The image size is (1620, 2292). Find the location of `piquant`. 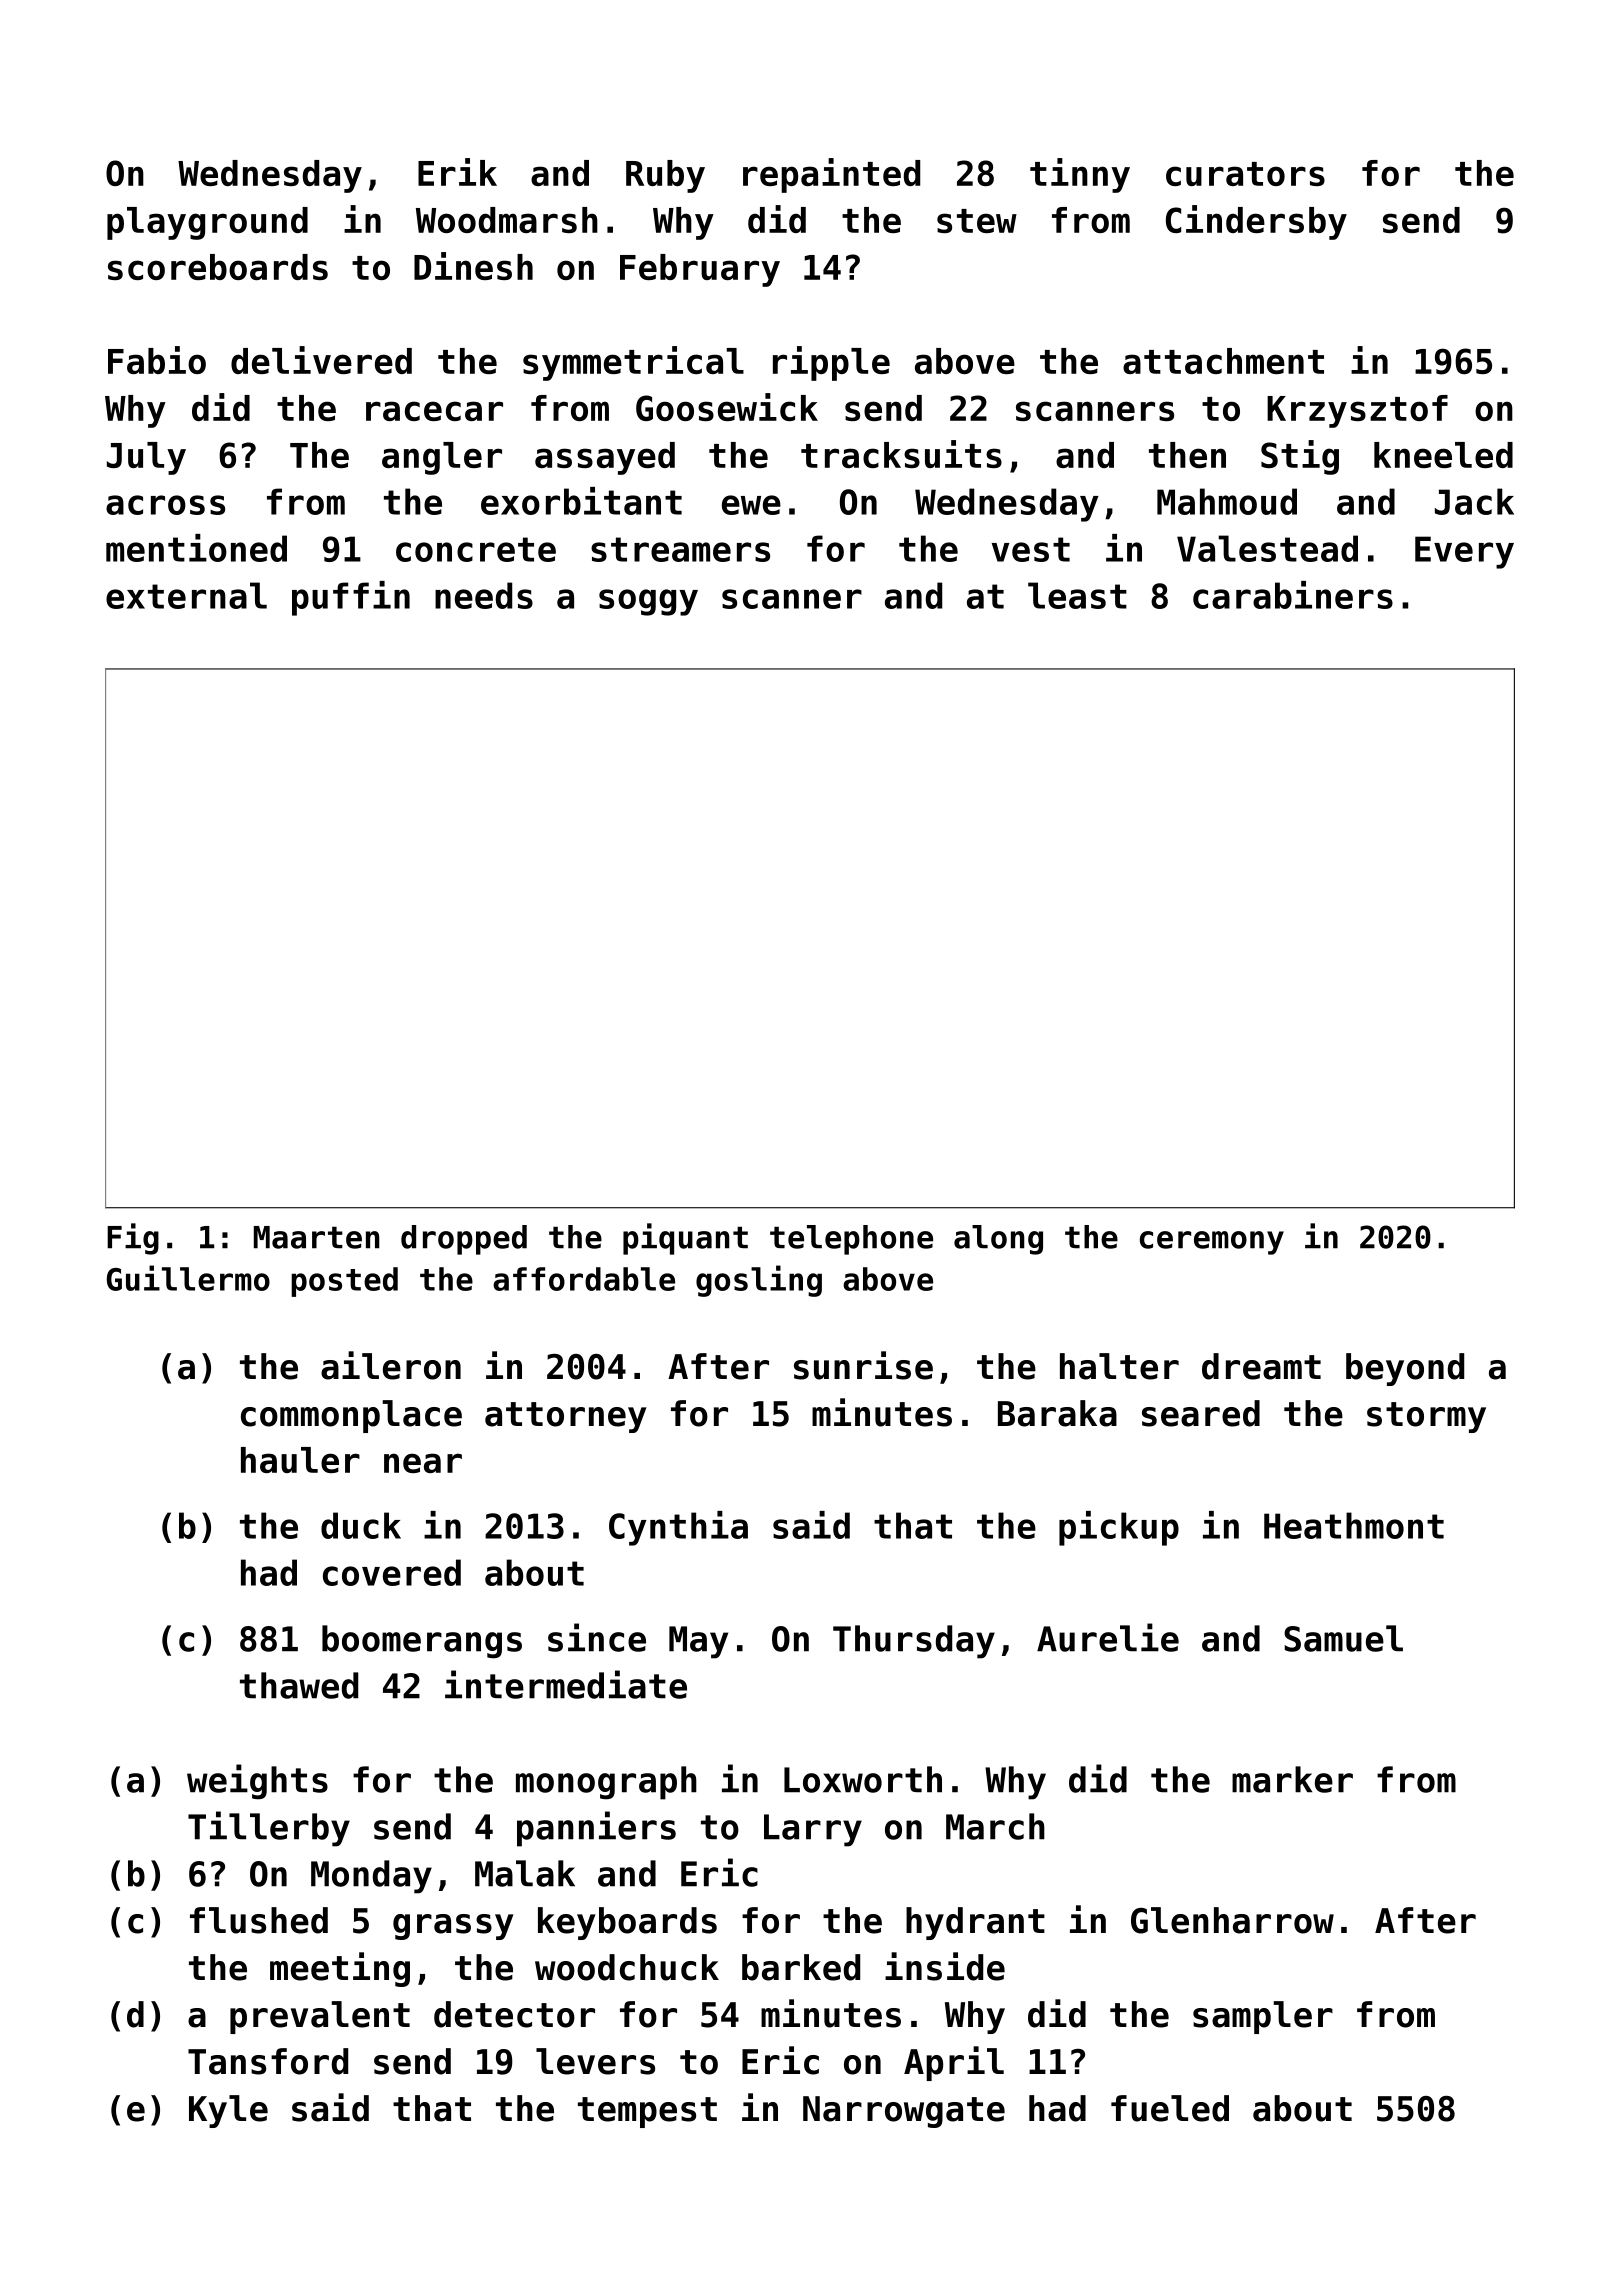

piquant is located at coordinates (685, 1239).
